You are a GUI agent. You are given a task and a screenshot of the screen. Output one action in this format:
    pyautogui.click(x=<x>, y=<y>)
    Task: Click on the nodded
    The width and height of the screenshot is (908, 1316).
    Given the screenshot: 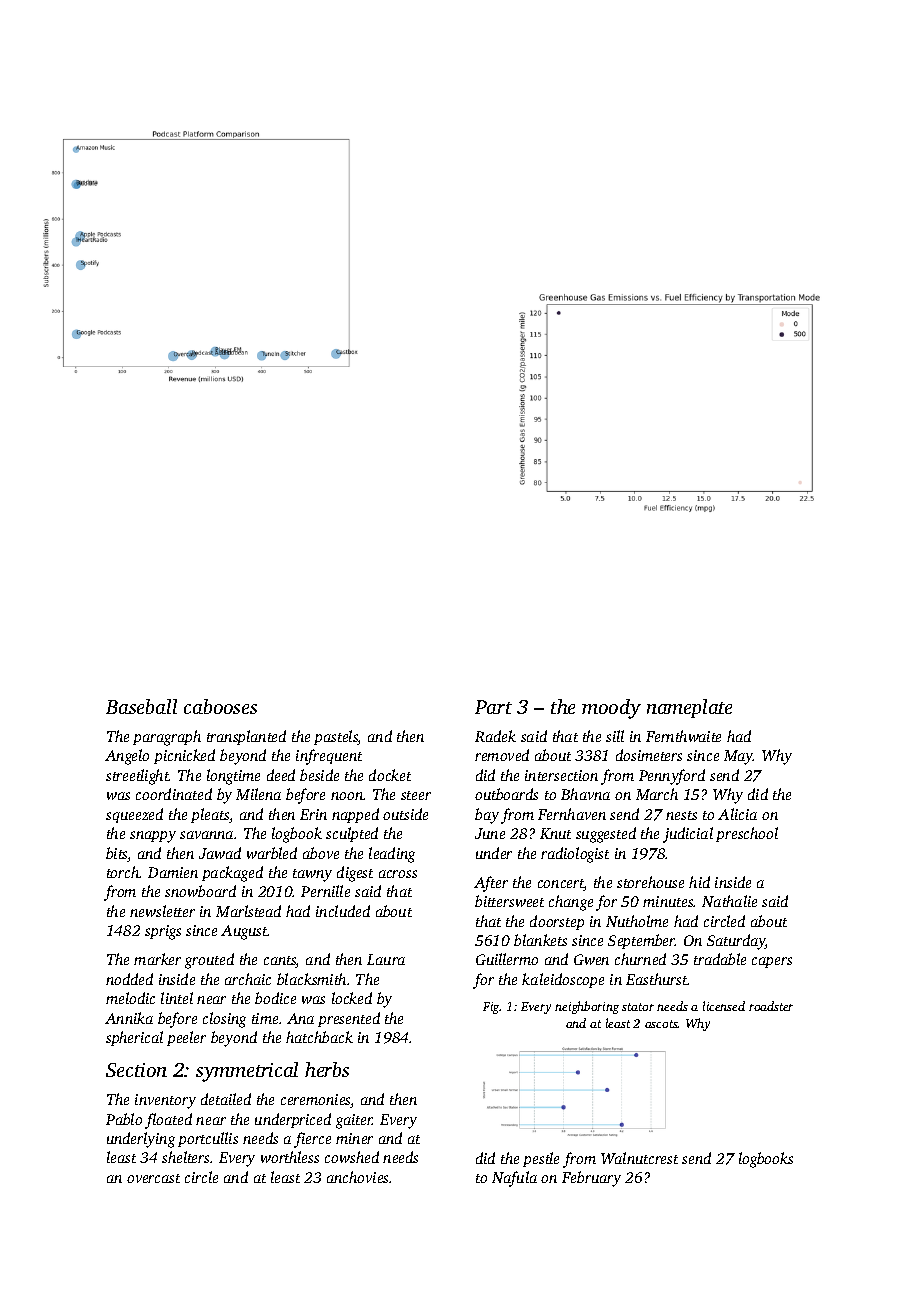 What is the action you would take?
    pyautogui.click(x=129, y=979)
